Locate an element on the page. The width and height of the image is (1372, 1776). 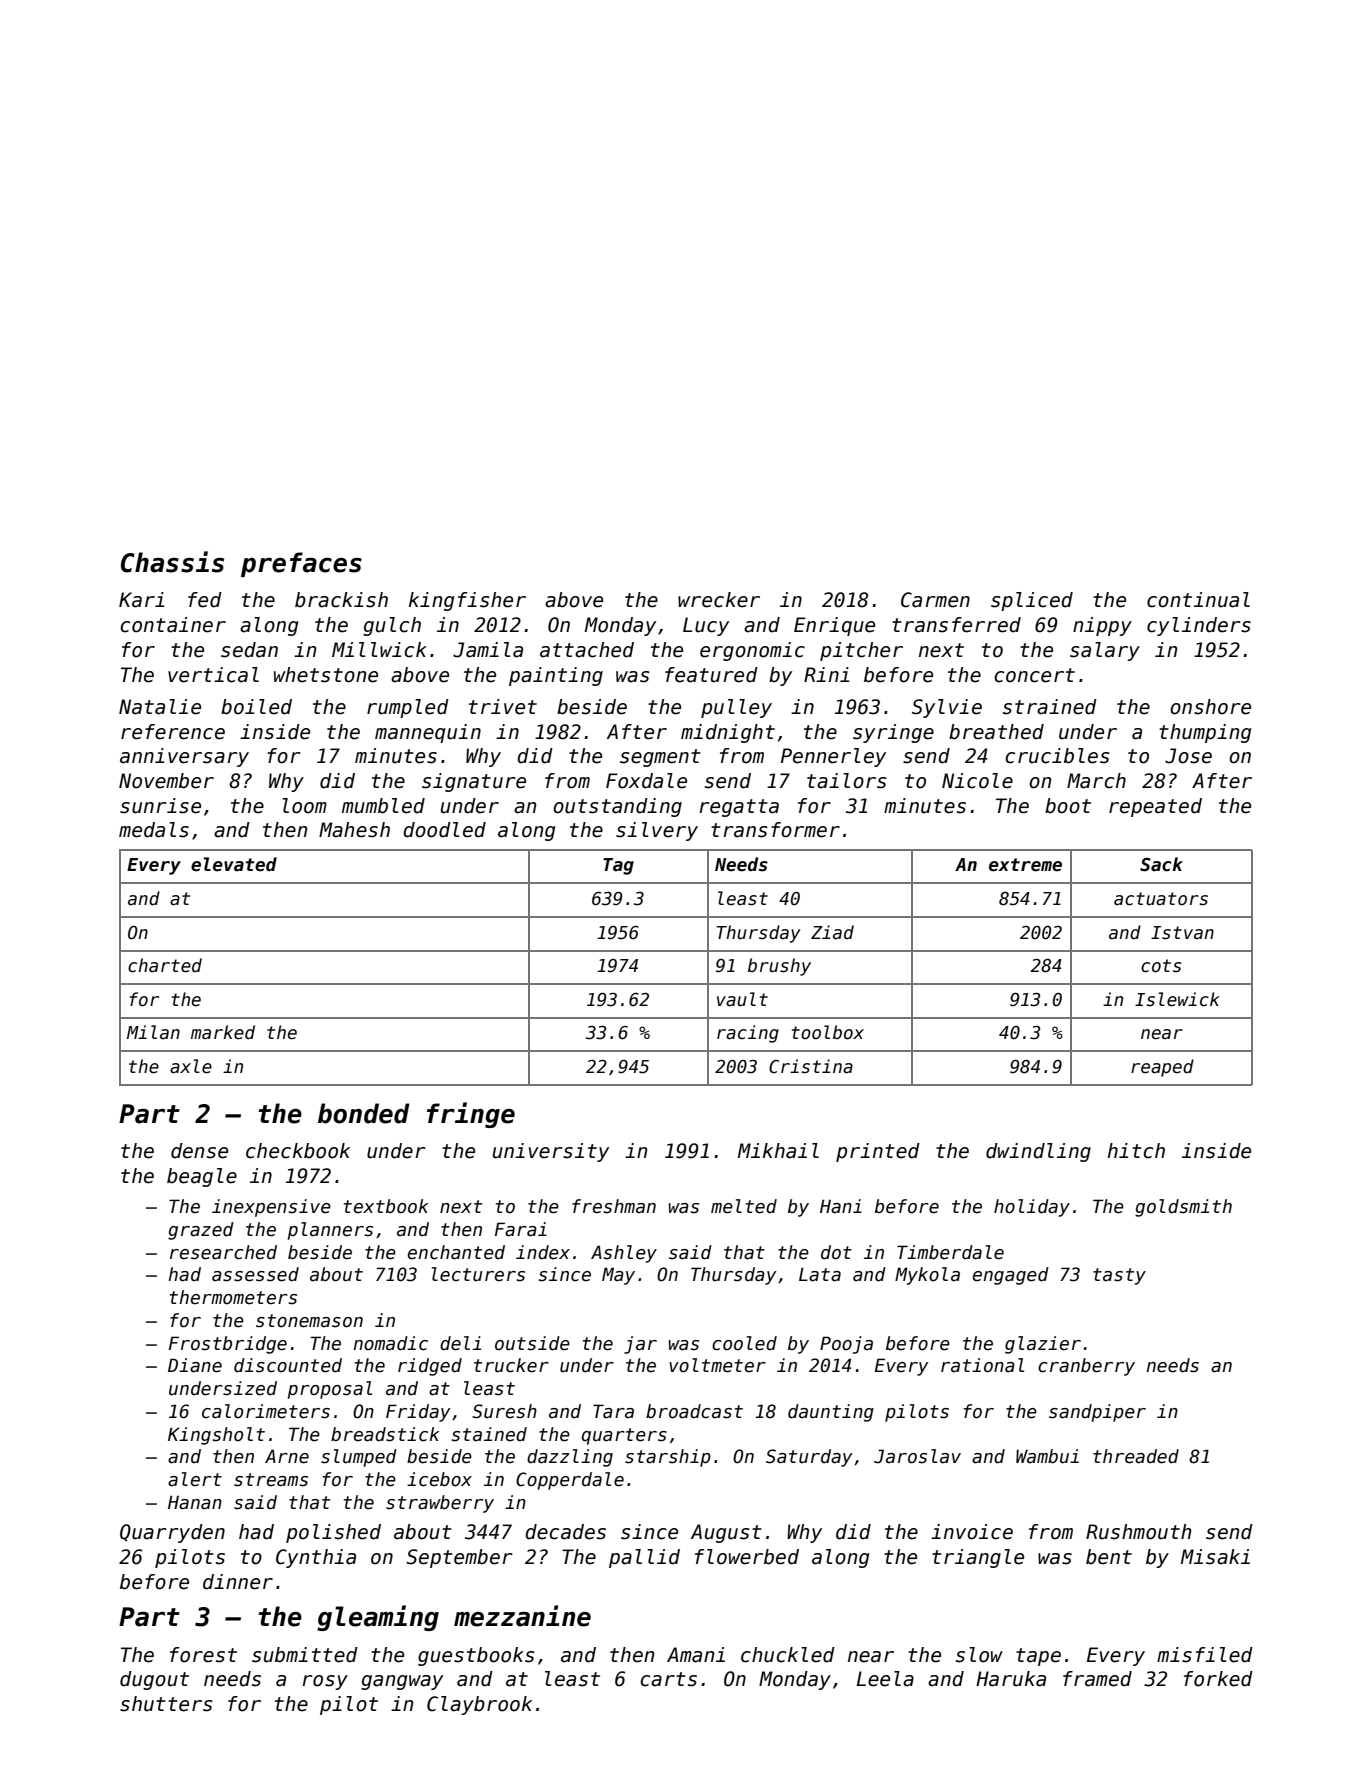
Tag is located at coordinates (618, 866).
